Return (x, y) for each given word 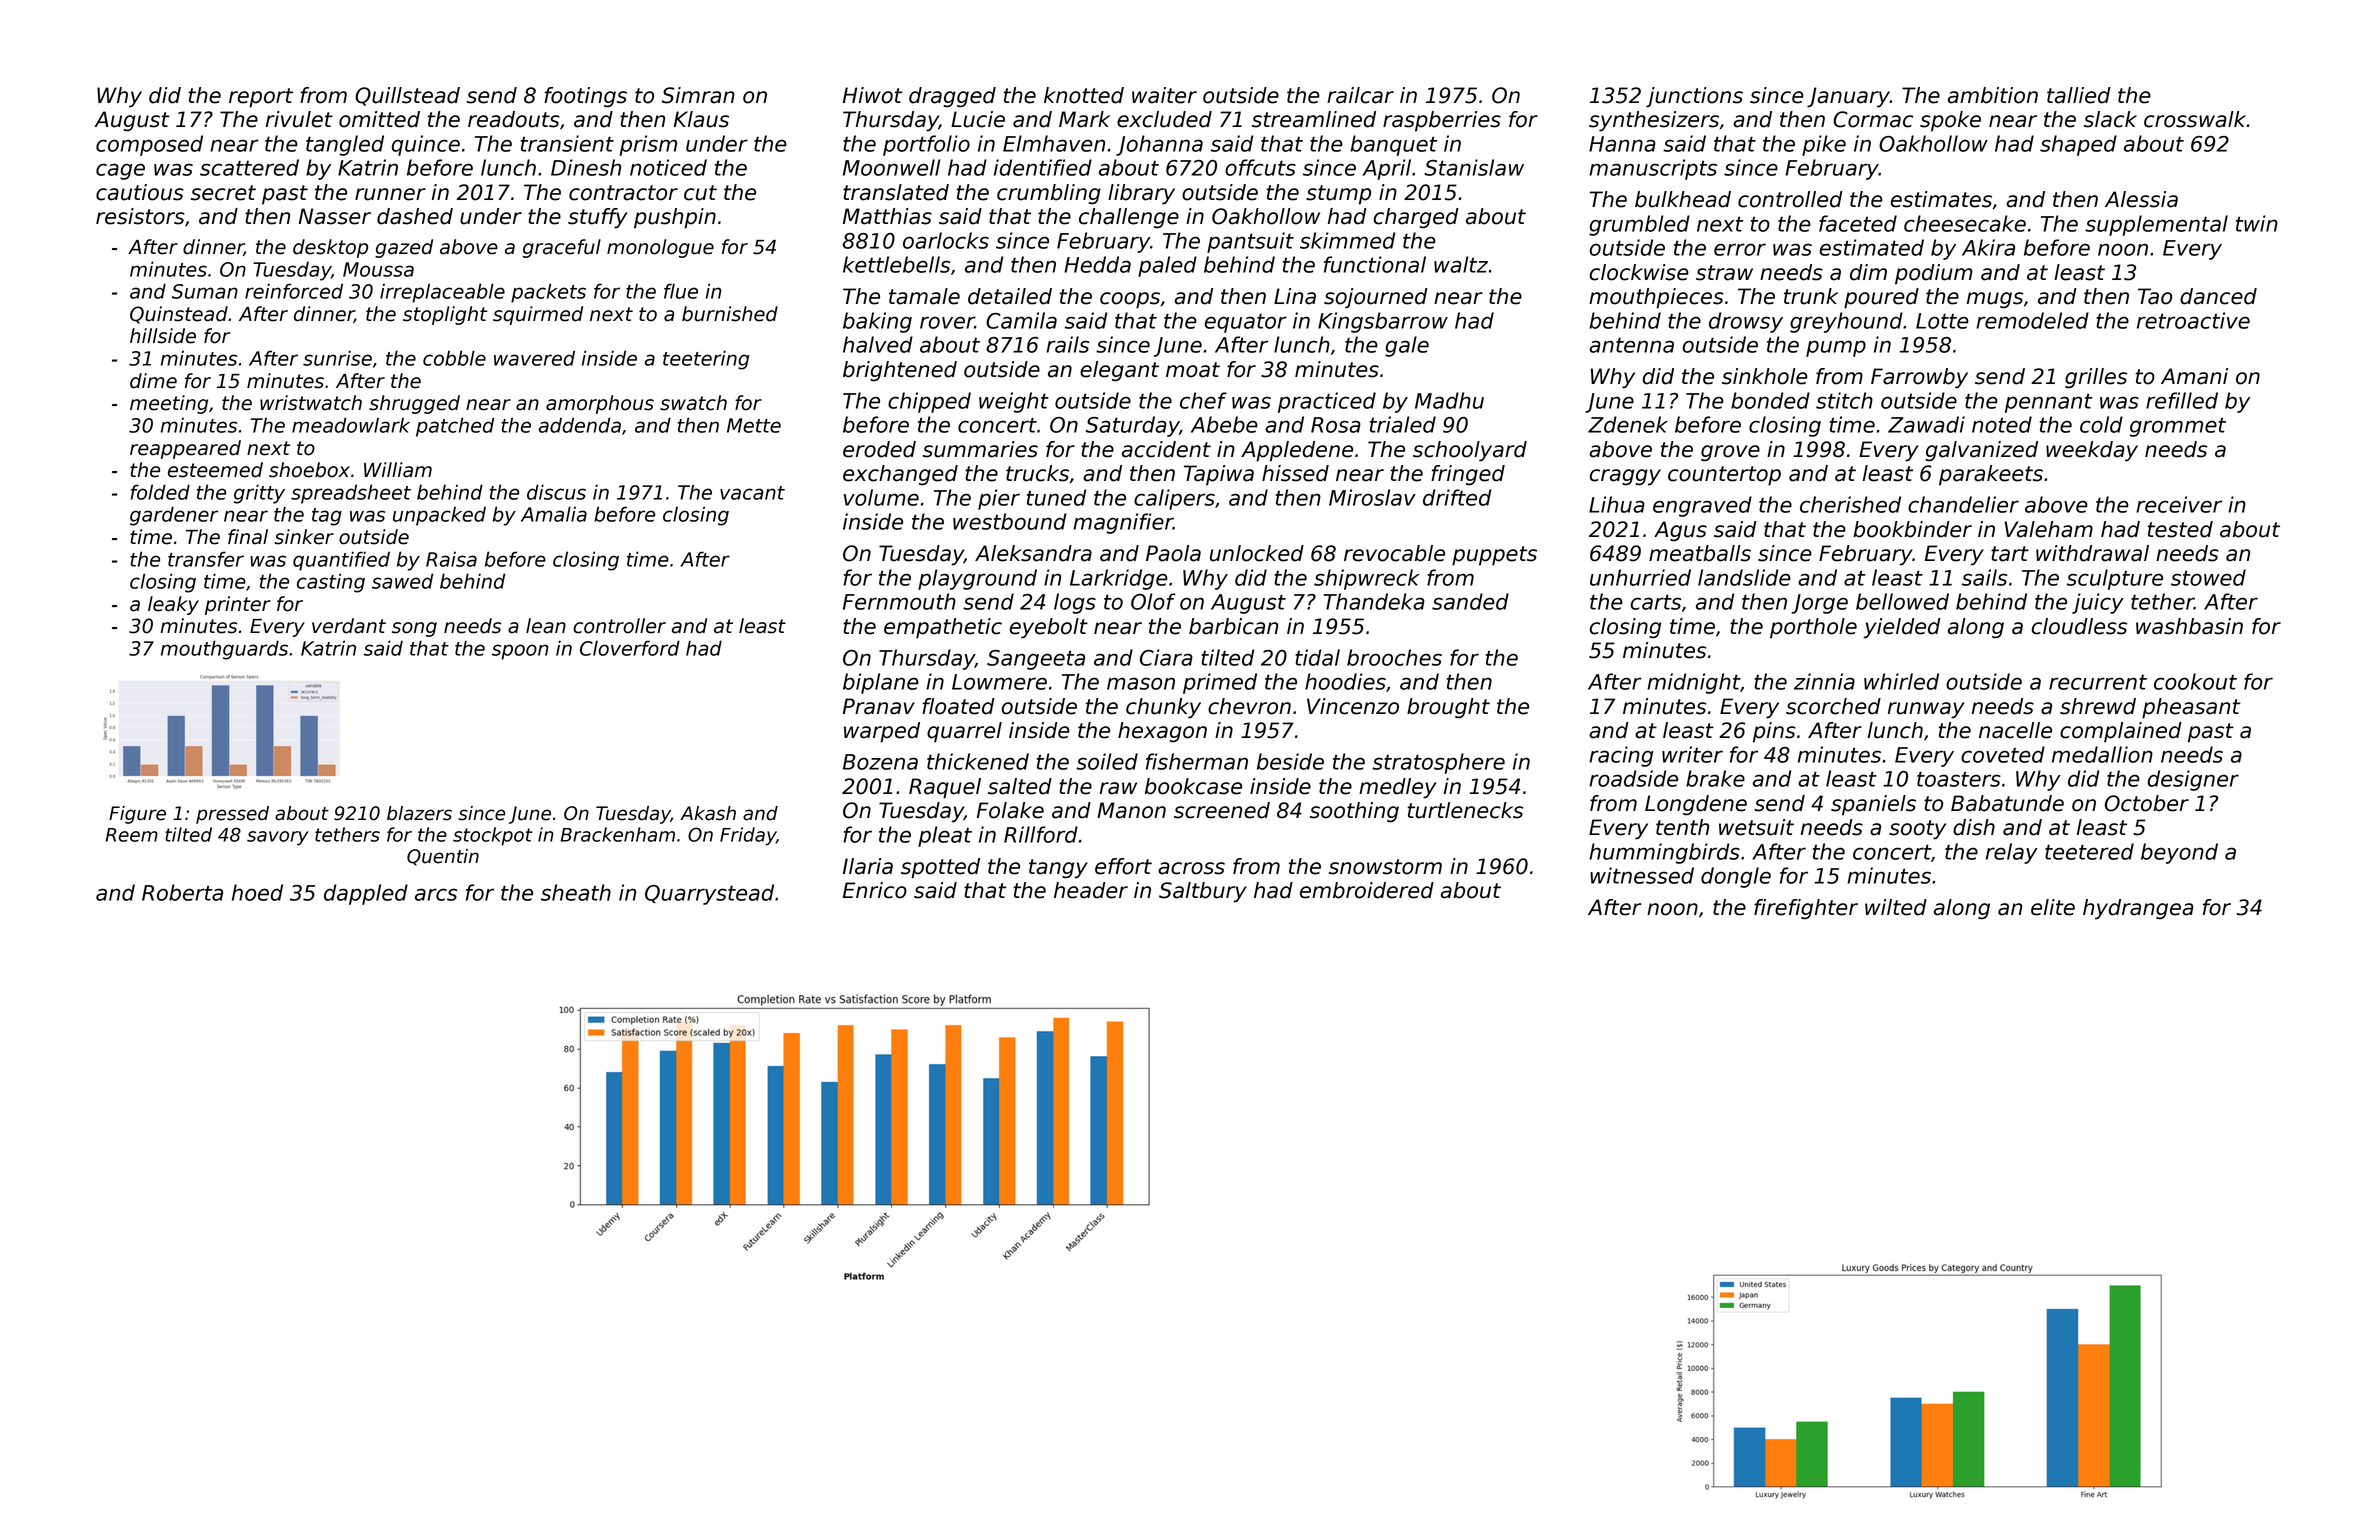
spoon (520, 652)
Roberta (182, 892)
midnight (1693, 683)
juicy (2098, 603)
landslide (1744, 577)
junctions (1694, 97)
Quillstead (407, 96)
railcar (1360, 95)
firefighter (1806, 909)
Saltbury (1203, 892)
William (398, 470)
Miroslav (1372, 497)
